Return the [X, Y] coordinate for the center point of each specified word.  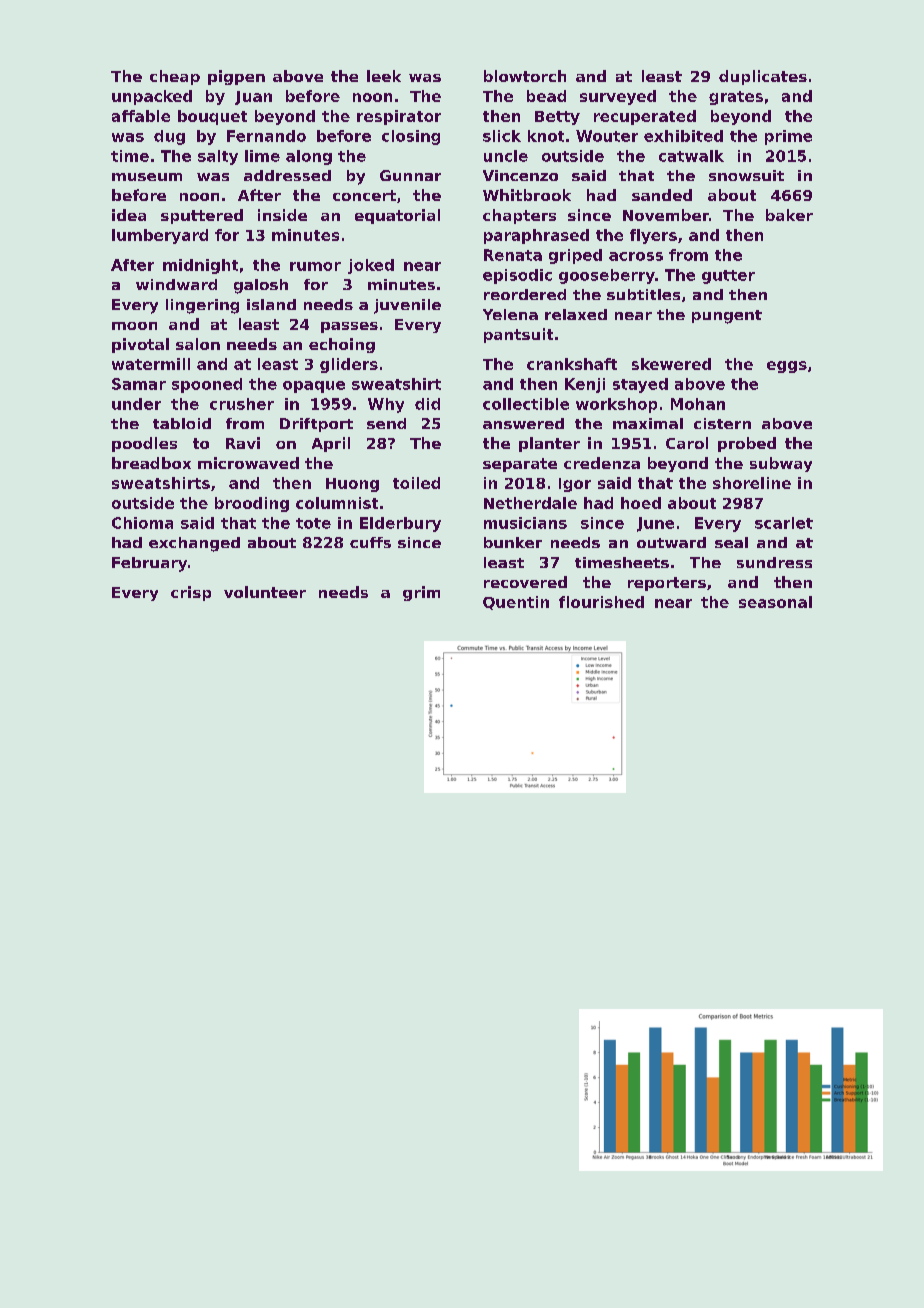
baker [789, 215]
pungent [727, 317]
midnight [200, 266]
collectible [526, 404]
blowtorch [525, 76]
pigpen [236, 77]
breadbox [151, 463]
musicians [525, 523]
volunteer [265, 592]
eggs [787, 367]
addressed [287, 175]
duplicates [763, 77]
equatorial [397, 216]
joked [371, 266]
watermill [151, 364]
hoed [641, 503]
